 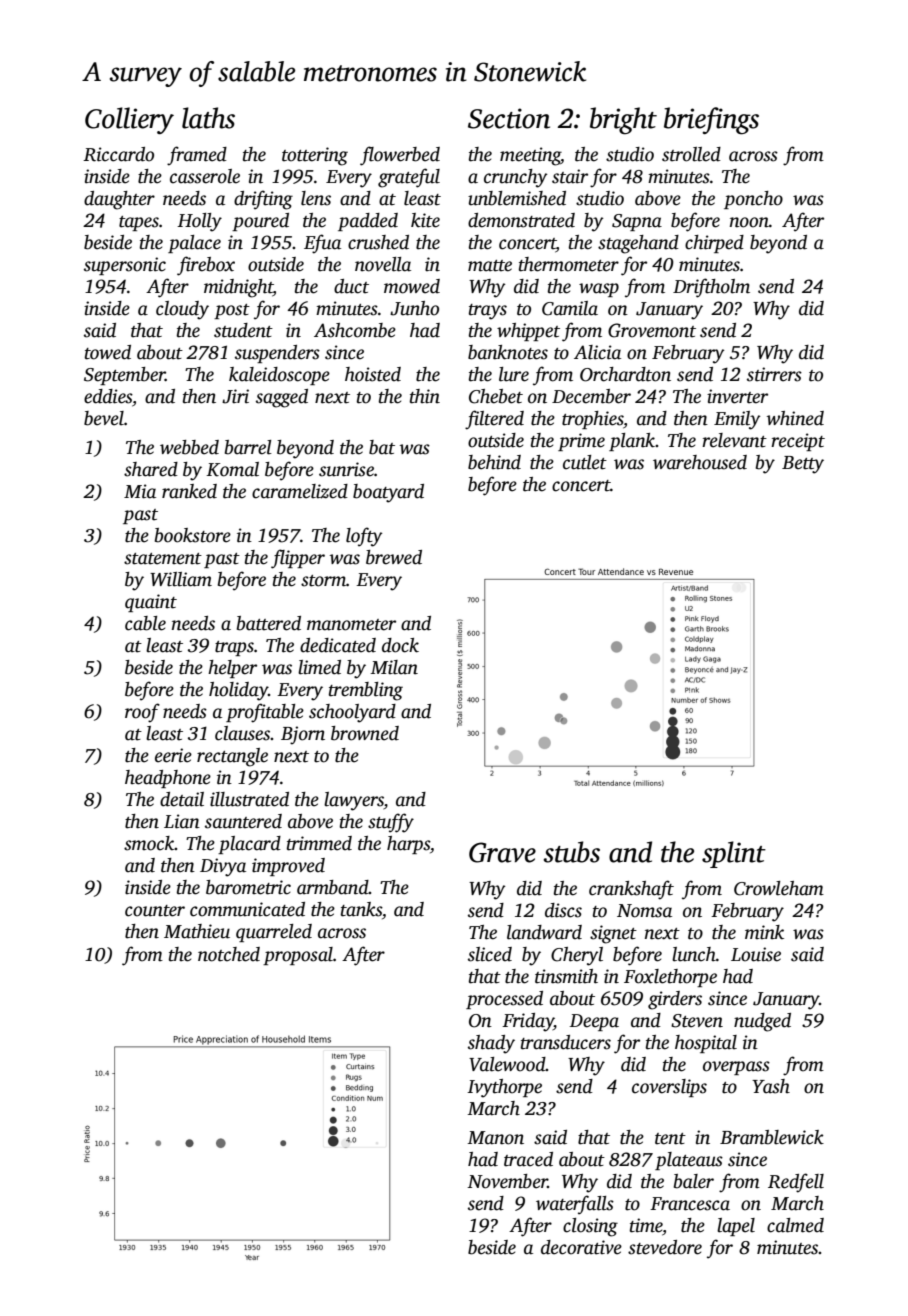 I want to click on cable, so click(x=145, y=623).
